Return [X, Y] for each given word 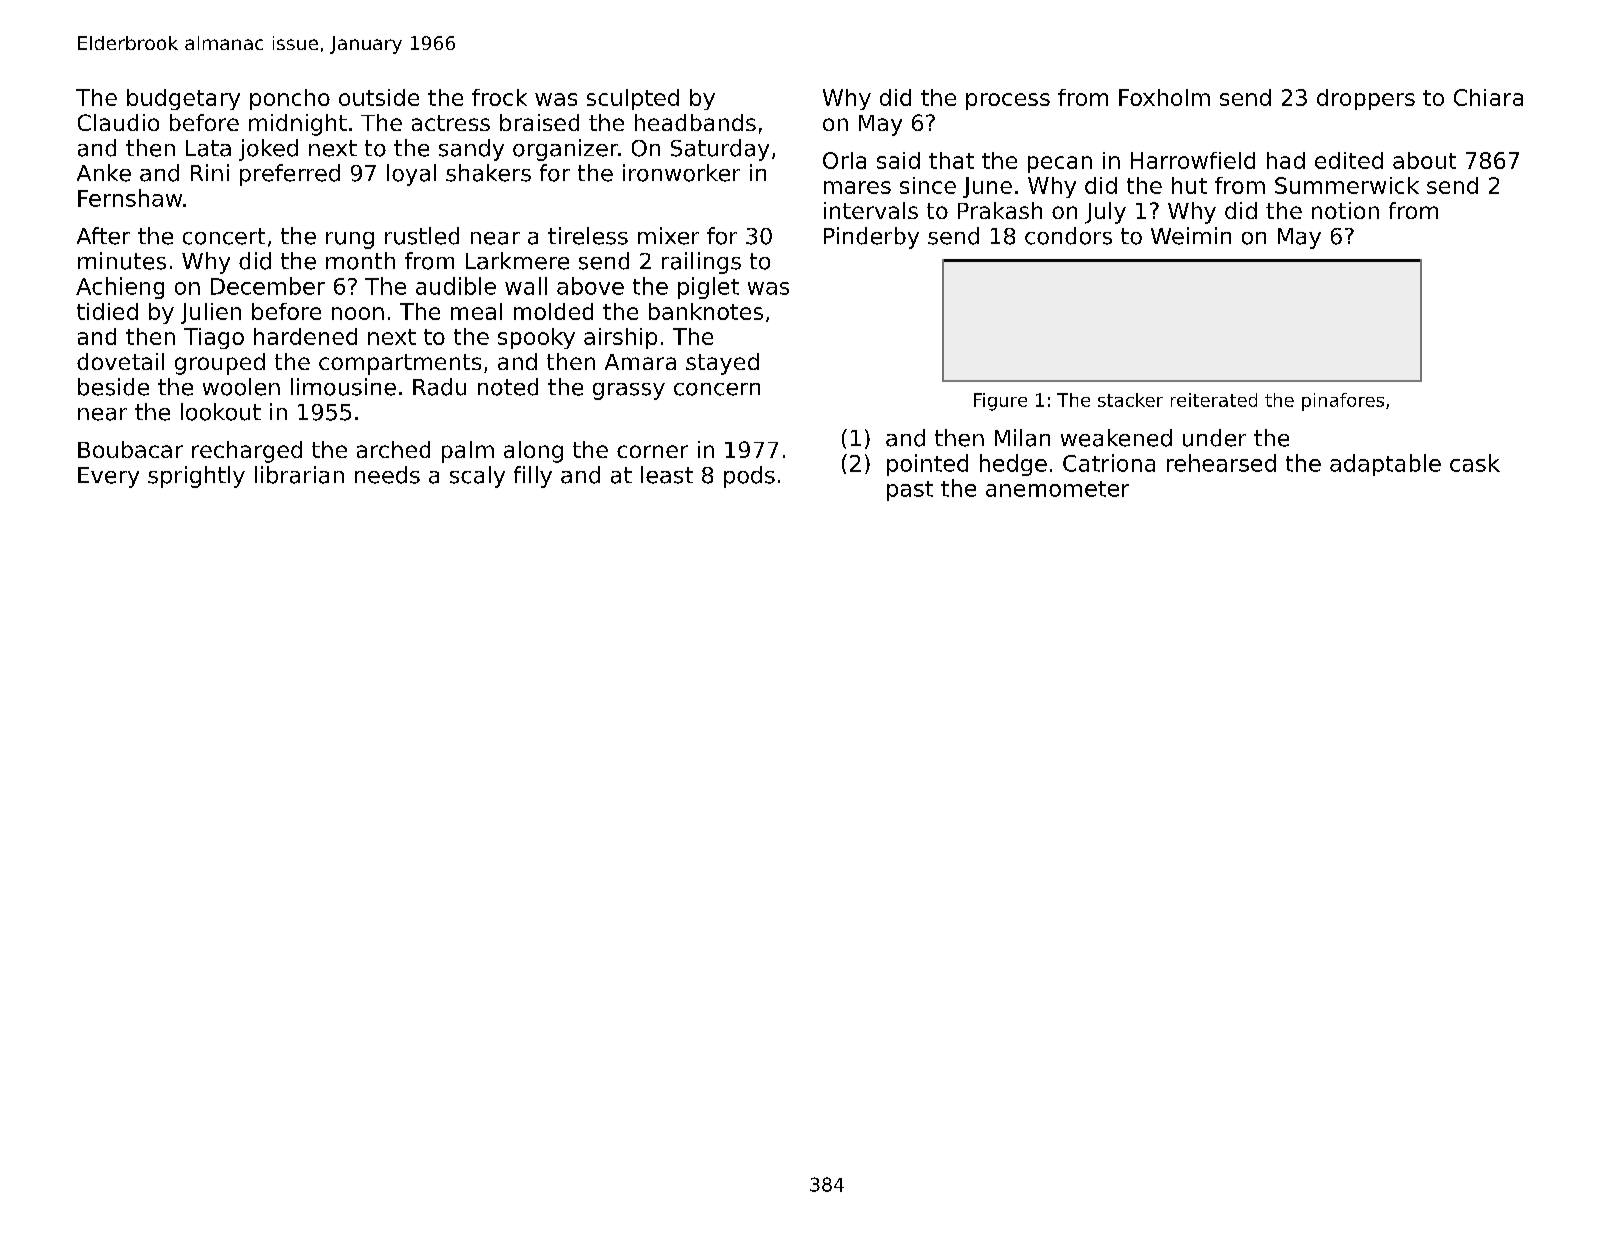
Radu [439, 387]
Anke [104, 173]
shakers [488, 173]
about [1424, 160]
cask [1475, 463]
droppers [1366, 99]
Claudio [118, 122]
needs [387, 475]
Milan [1022, 438]
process [1008, 101]
